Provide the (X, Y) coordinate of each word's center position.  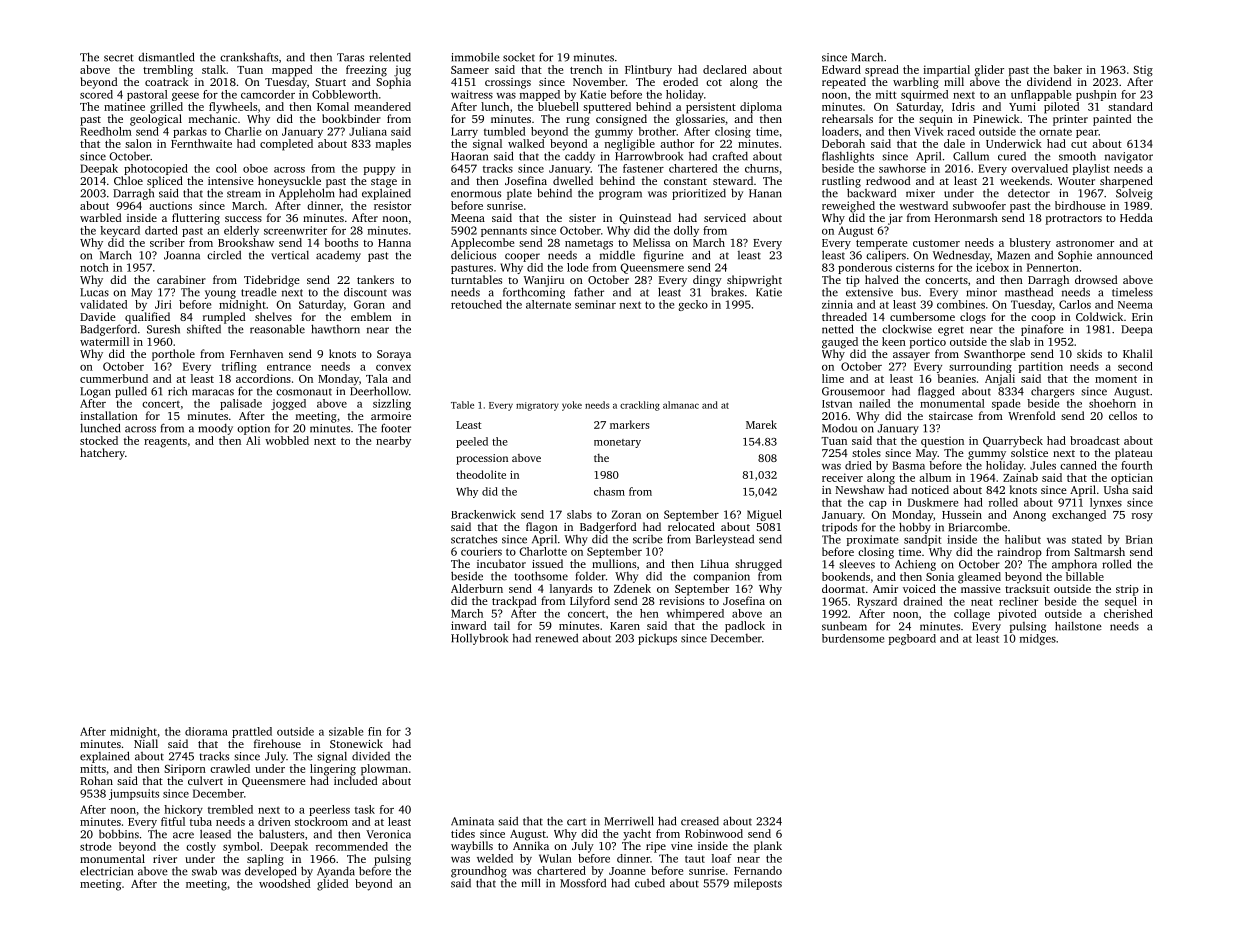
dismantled (166, 57)
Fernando (758, 870)
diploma (761, 108)
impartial (946, 71)
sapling (265, 860)
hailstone (1078, 626)
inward (469, 625)
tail (502, 625)
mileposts (758, 884)
